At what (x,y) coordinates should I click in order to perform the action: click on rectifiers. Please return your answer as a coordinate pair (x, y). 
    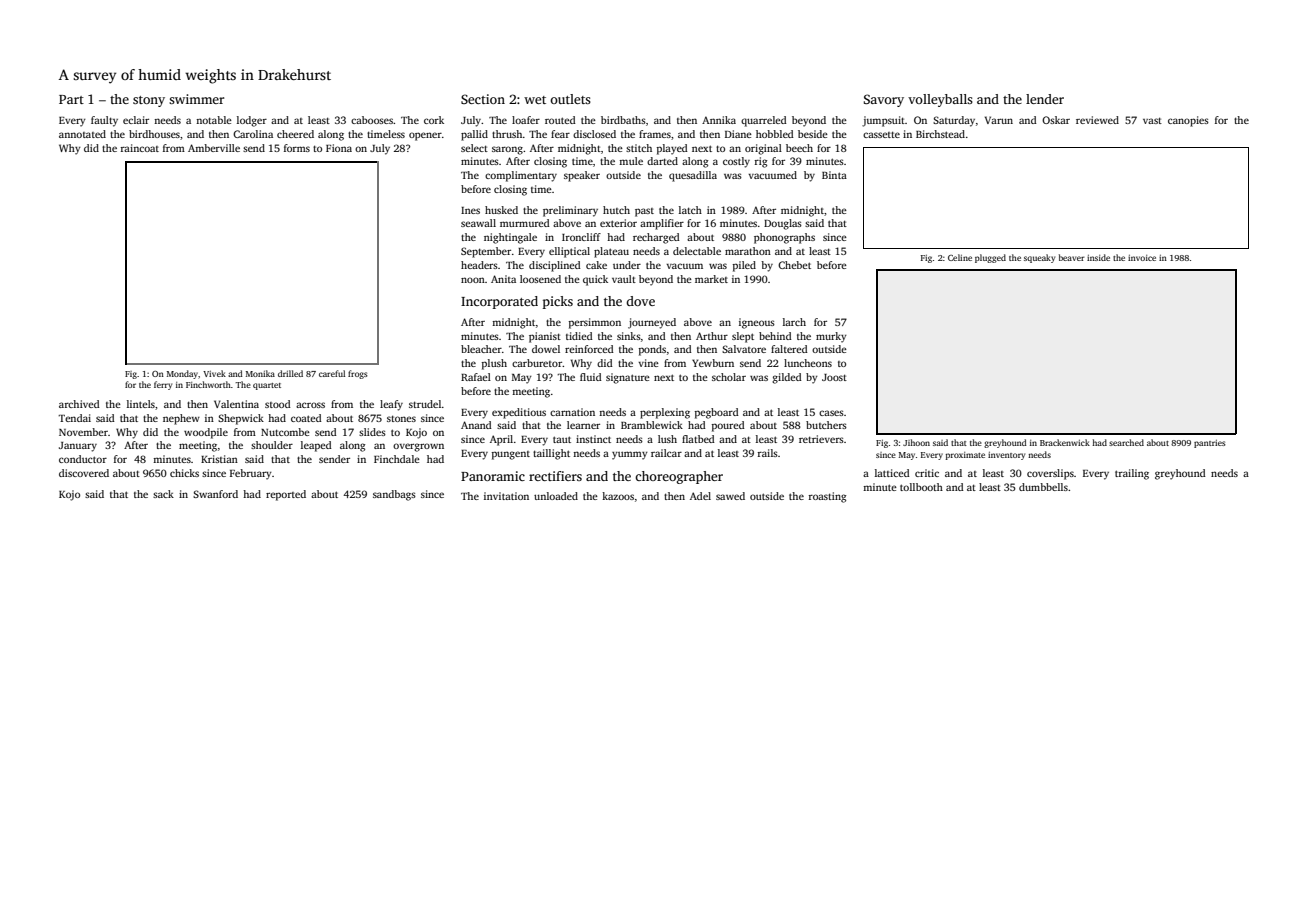
    Looking at the image, I should click on (555, 476).
